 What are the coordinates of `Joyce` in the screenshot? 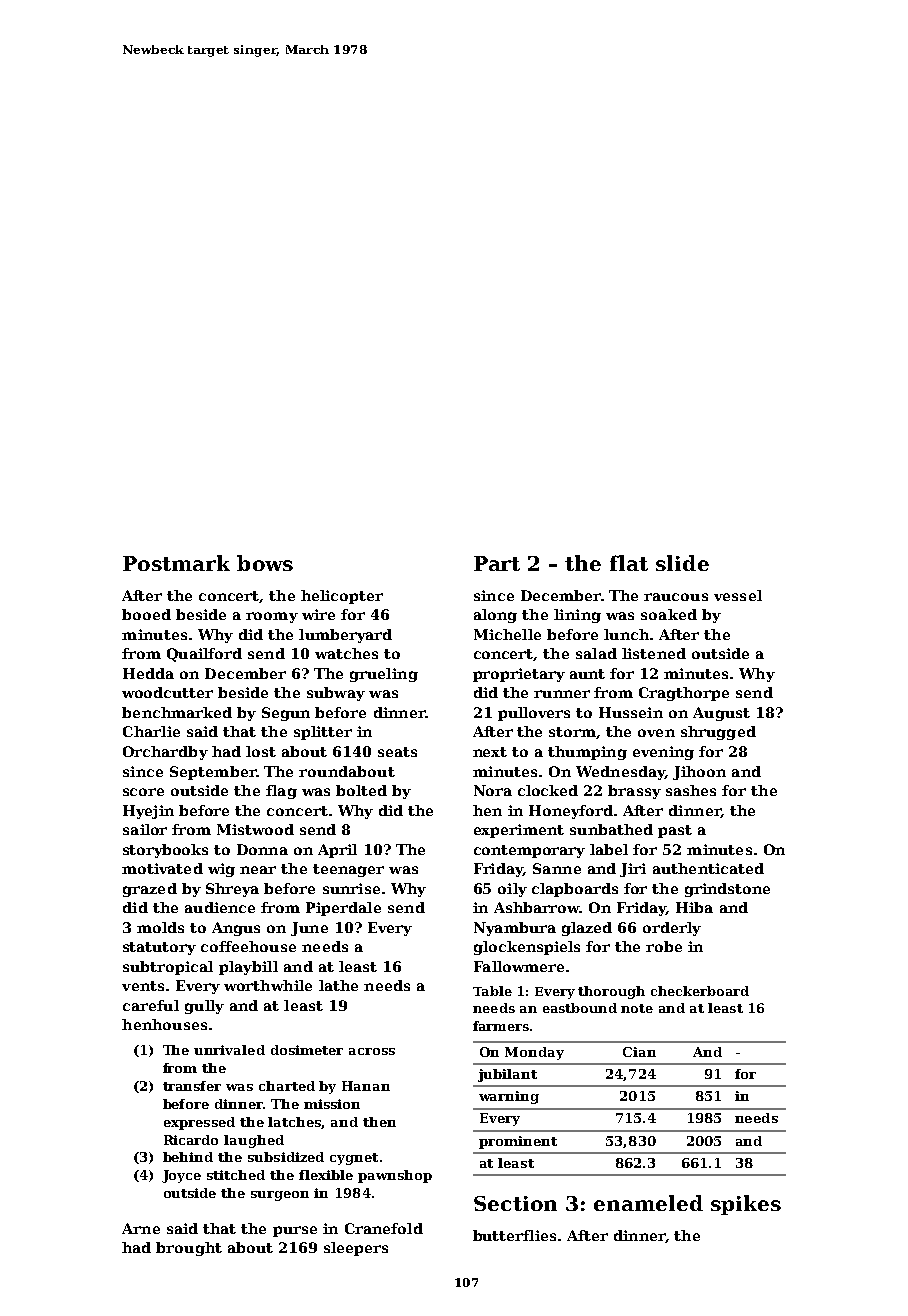 It's located at (181, 1176).
